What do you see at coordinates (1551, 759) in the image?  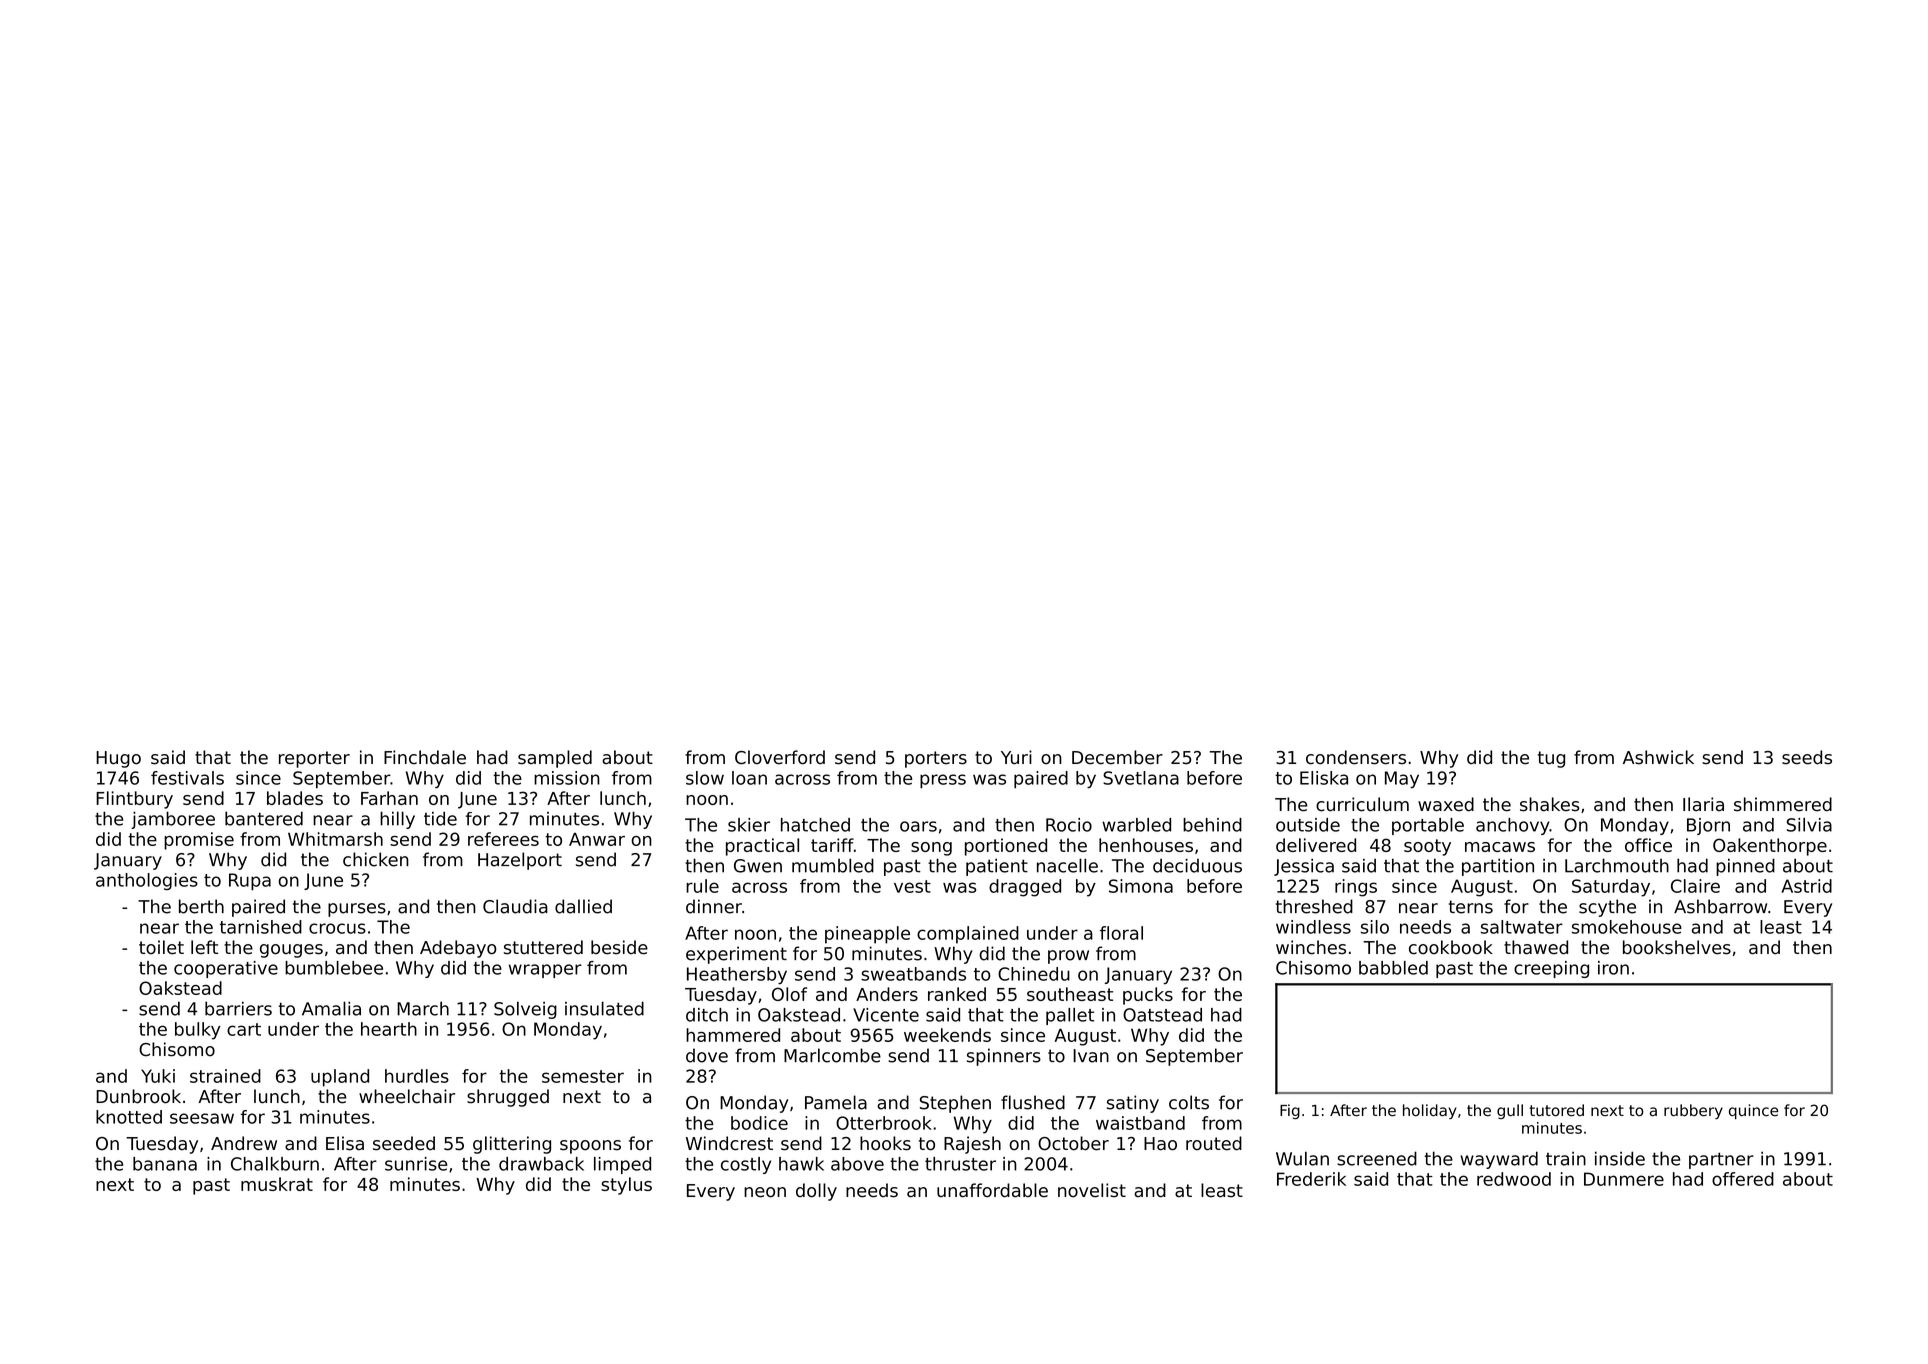 I see `tug` at bounding box center [1551, 759].
